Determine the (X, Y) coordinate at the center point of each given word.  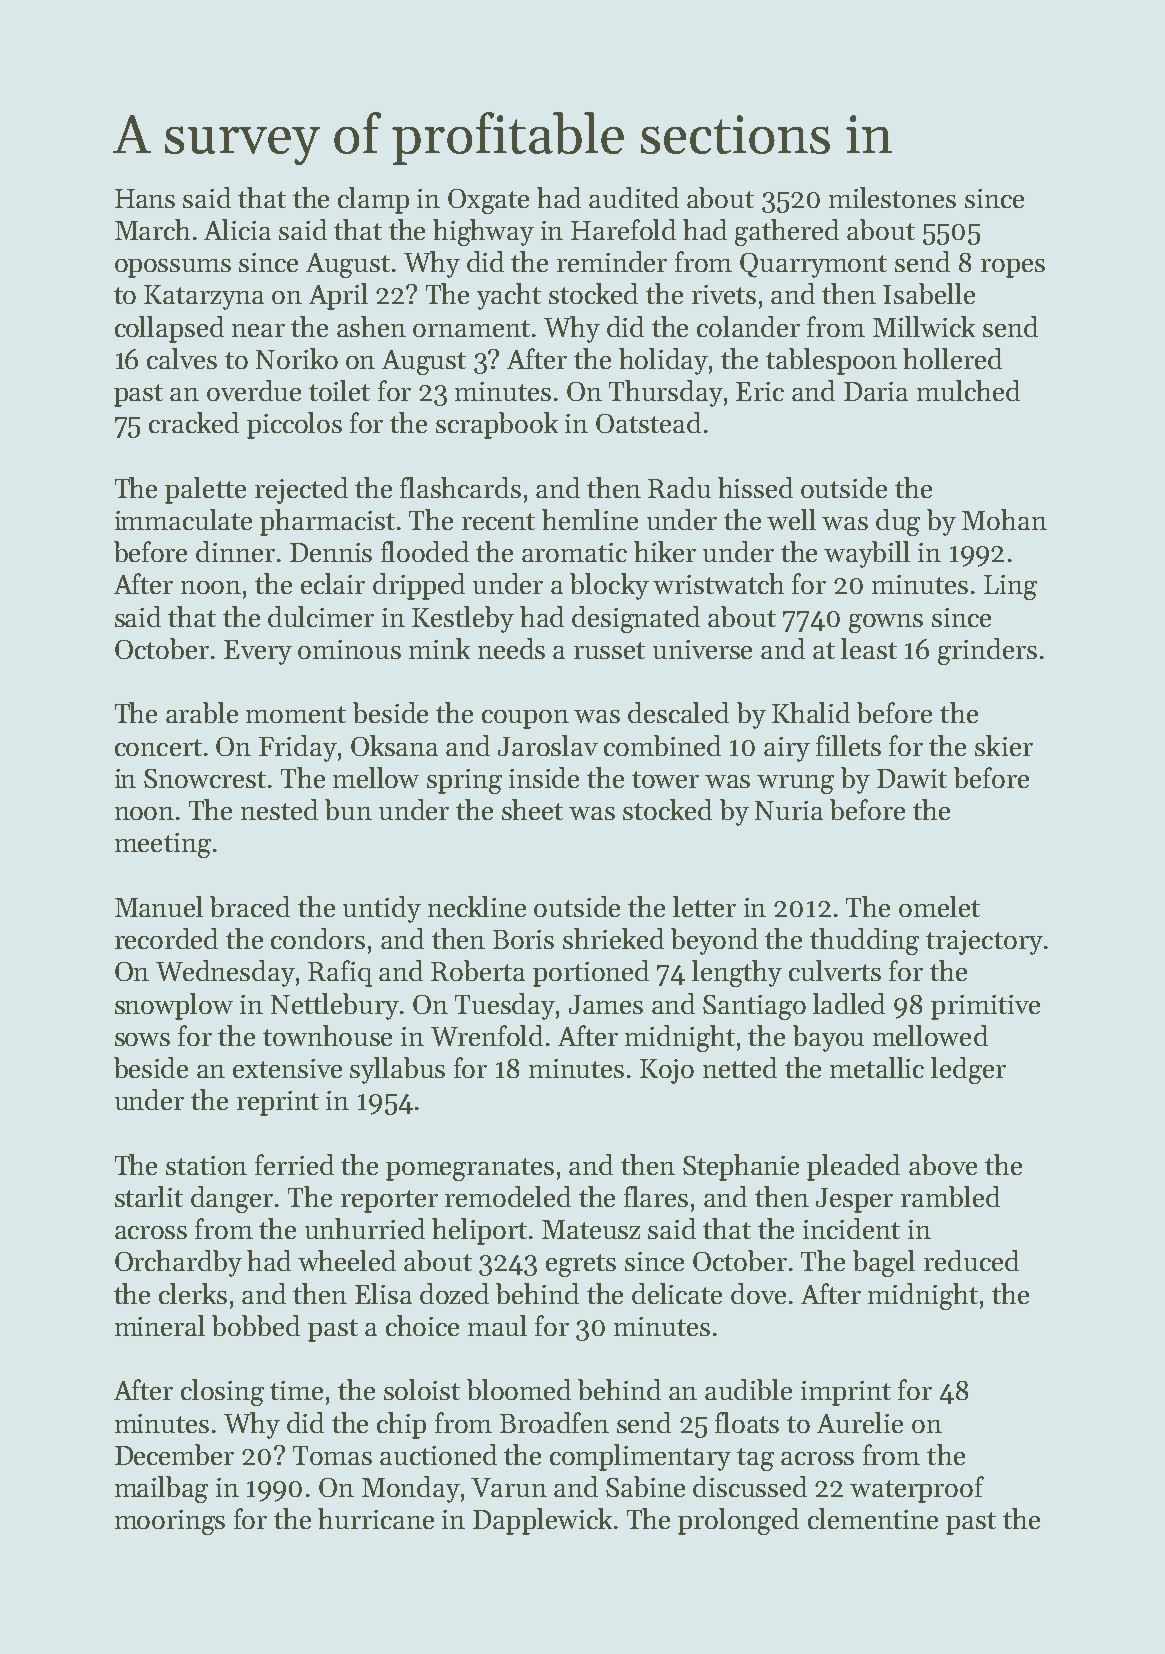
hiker (665, 551)
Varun (509, 1487)
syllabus (397, 1070)
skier (1004, 745)
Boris (523, 939)
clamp (373, 200)
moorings (170, 1522)
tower (665, 779)
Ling (1010, 587)
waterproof (917, 1489)
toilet (339, 390)
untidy (382, 909)
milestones (892, 197)
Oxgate (488, 201)
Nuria (789, 810)
